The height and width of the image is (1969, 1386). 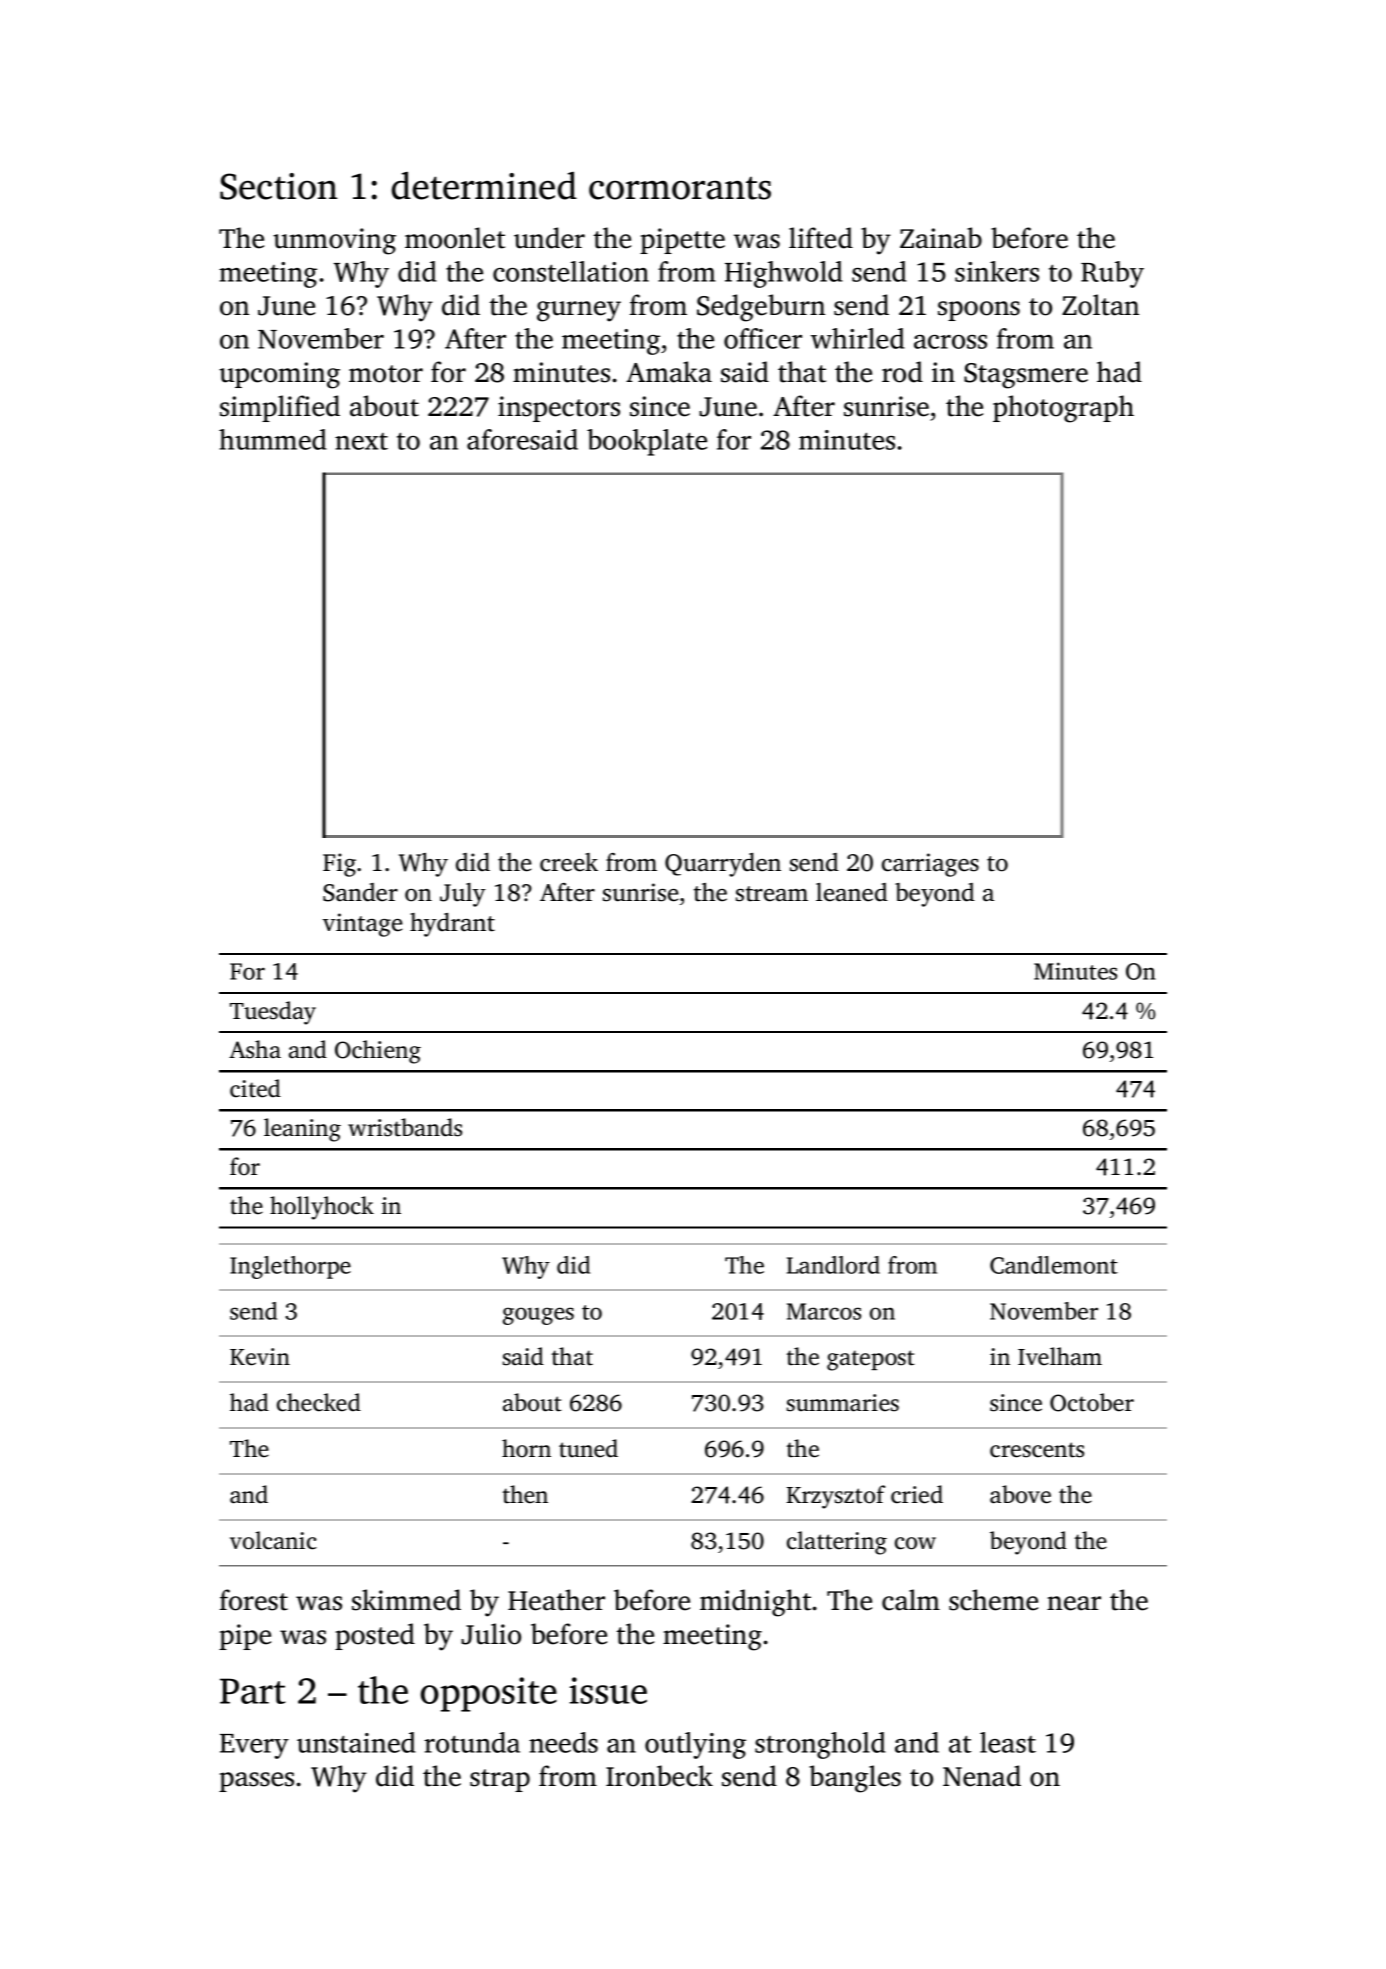 I want to click on constellation, so click(x=571, y=271).
